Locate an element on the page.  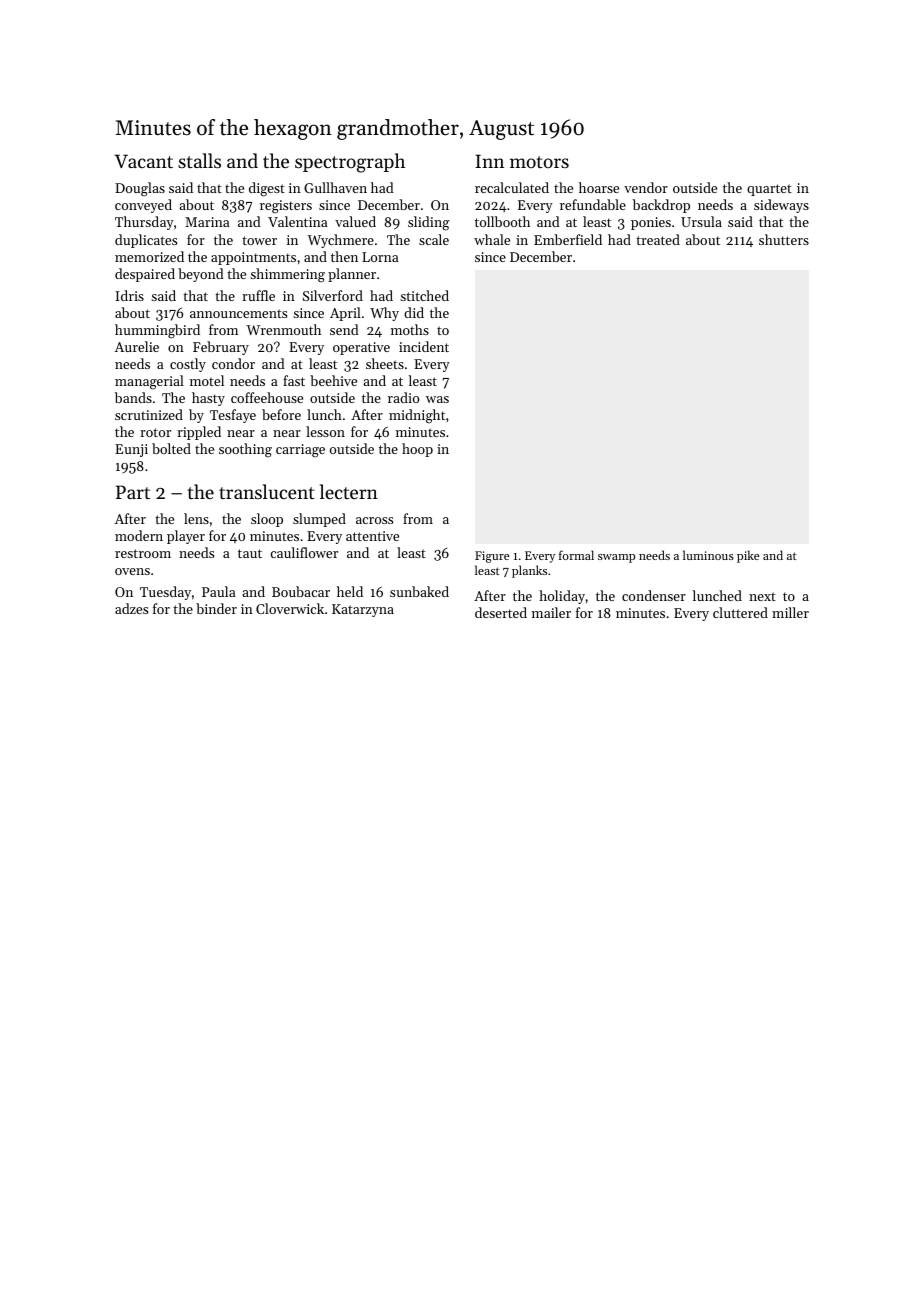
vendor is located at coordinates (646, 187).
